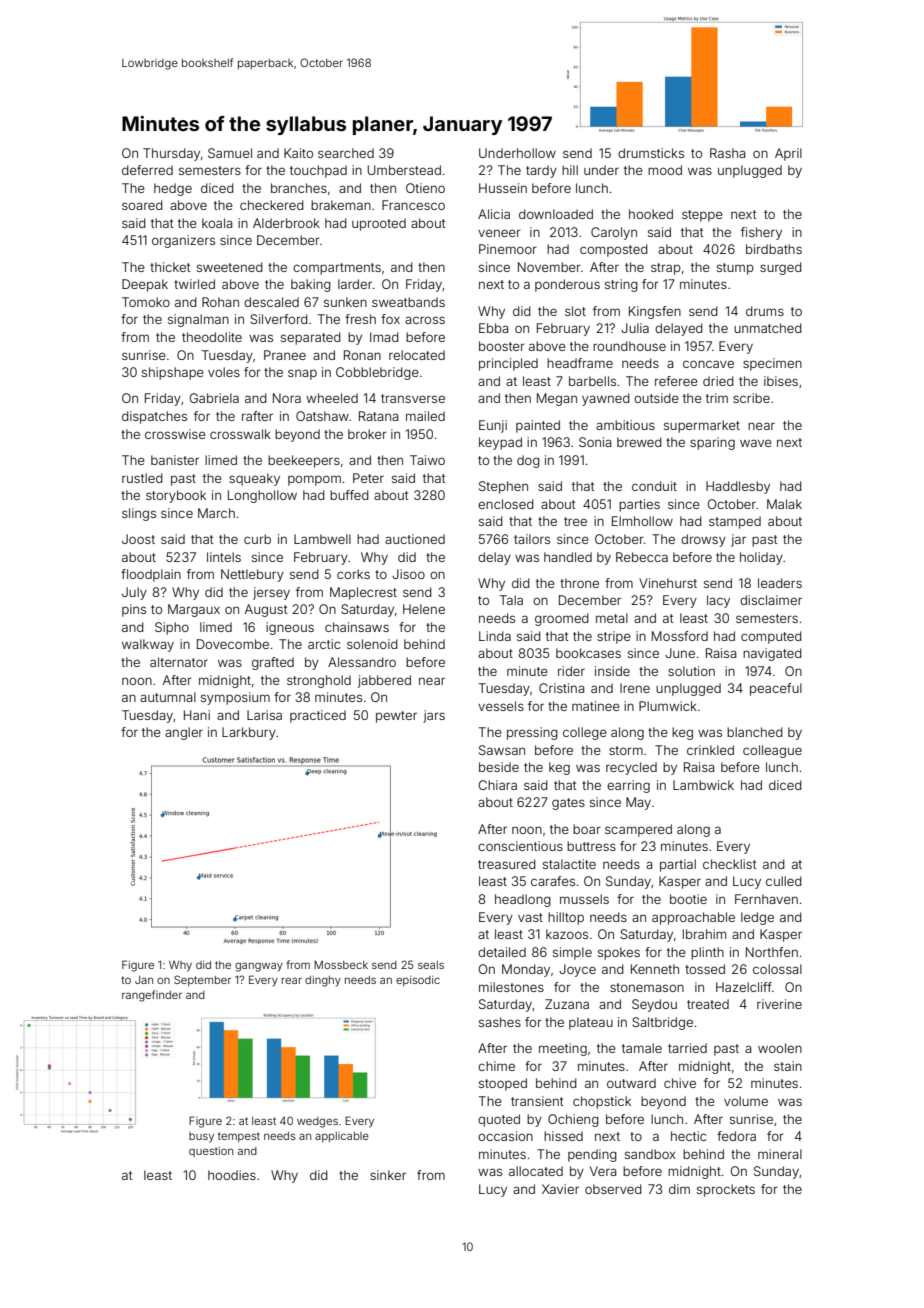 This screenshot has height=1308, width=924. I want to click on conscientious, so click(520, 846).
